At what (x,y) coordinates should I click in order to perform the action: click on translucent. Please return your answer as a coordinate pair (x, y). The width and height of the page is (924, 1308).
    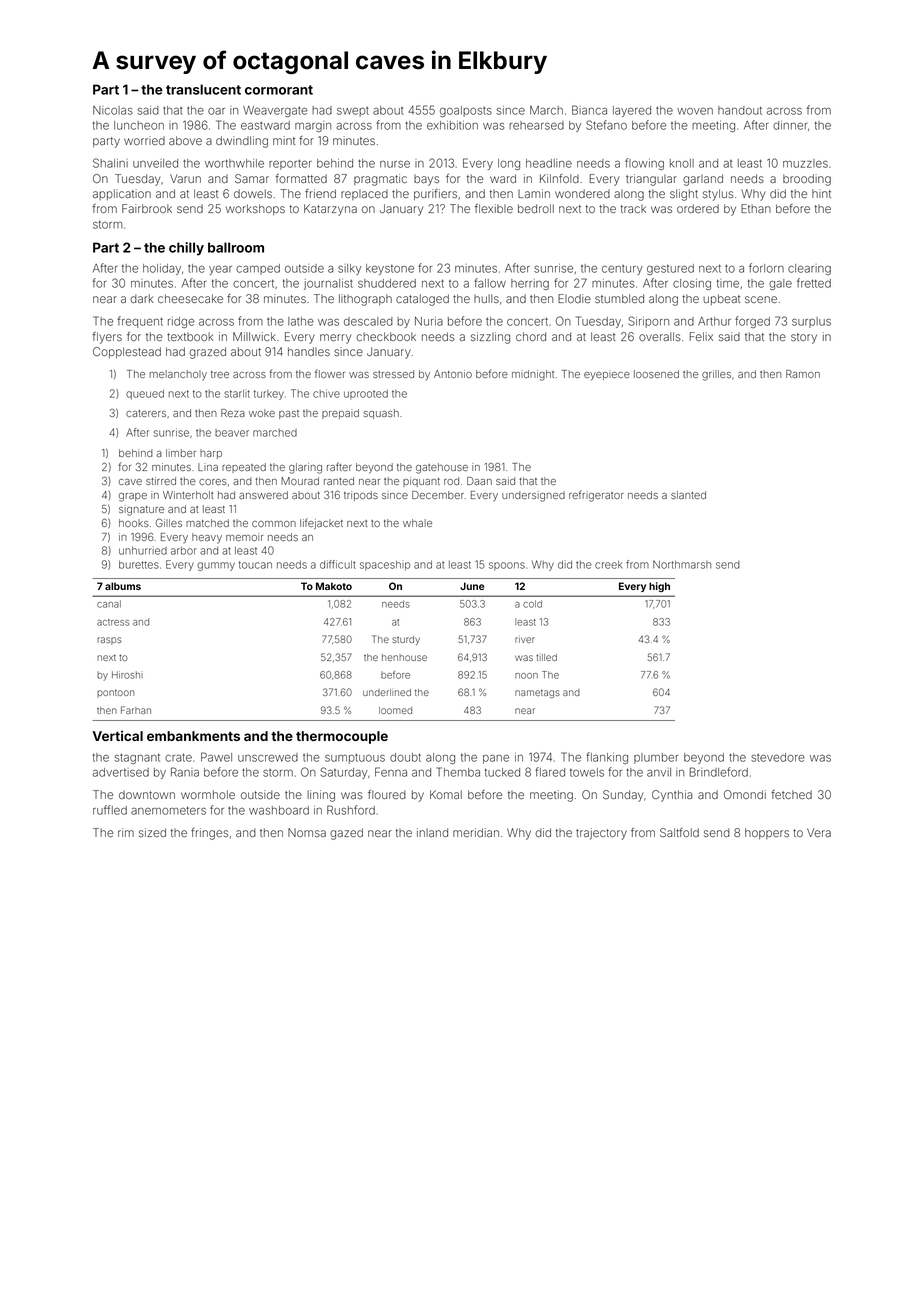
    Looking at the image, I should click on (203, 89).
